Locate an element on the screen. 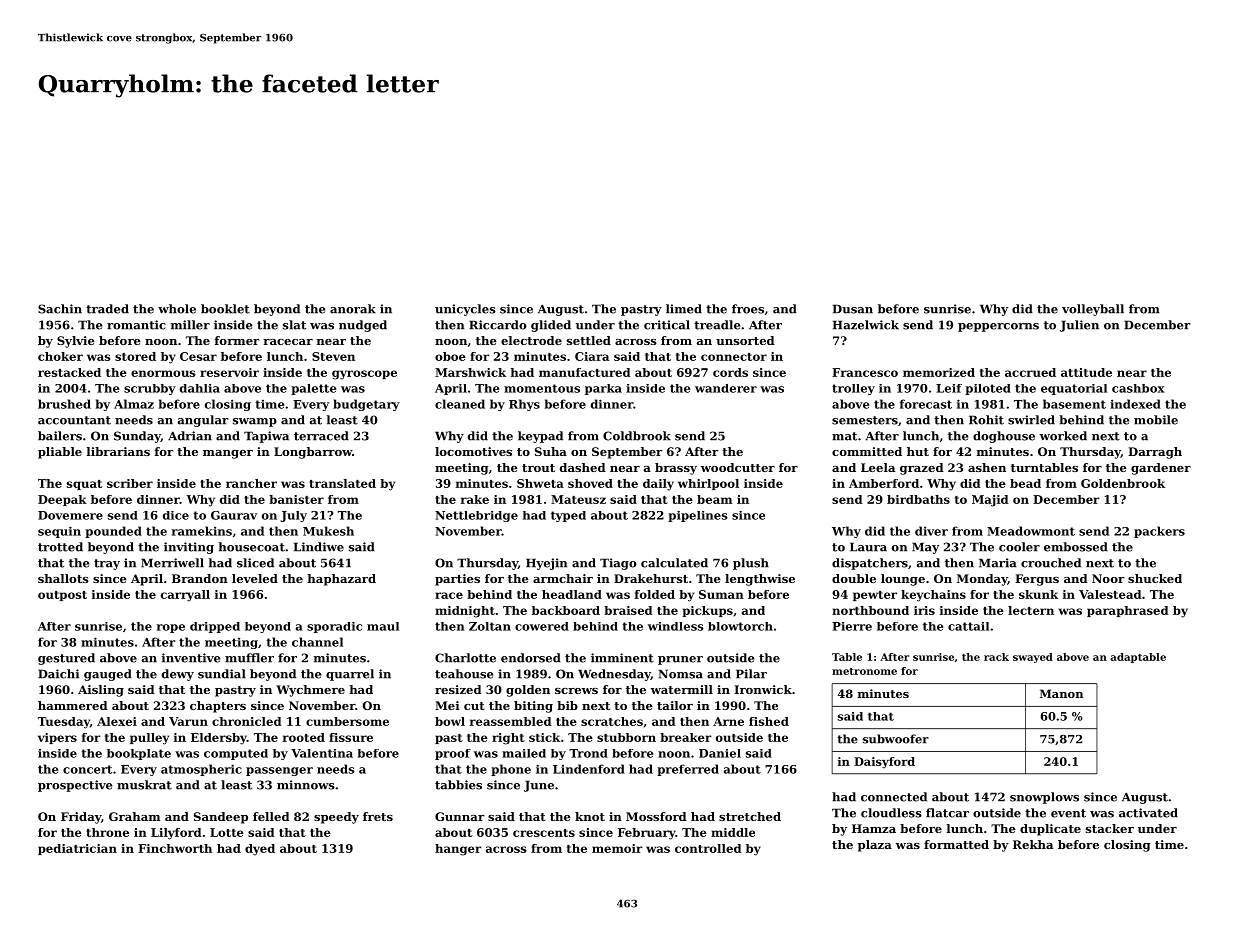  pediatrician is located at coordinates (77, 849).
